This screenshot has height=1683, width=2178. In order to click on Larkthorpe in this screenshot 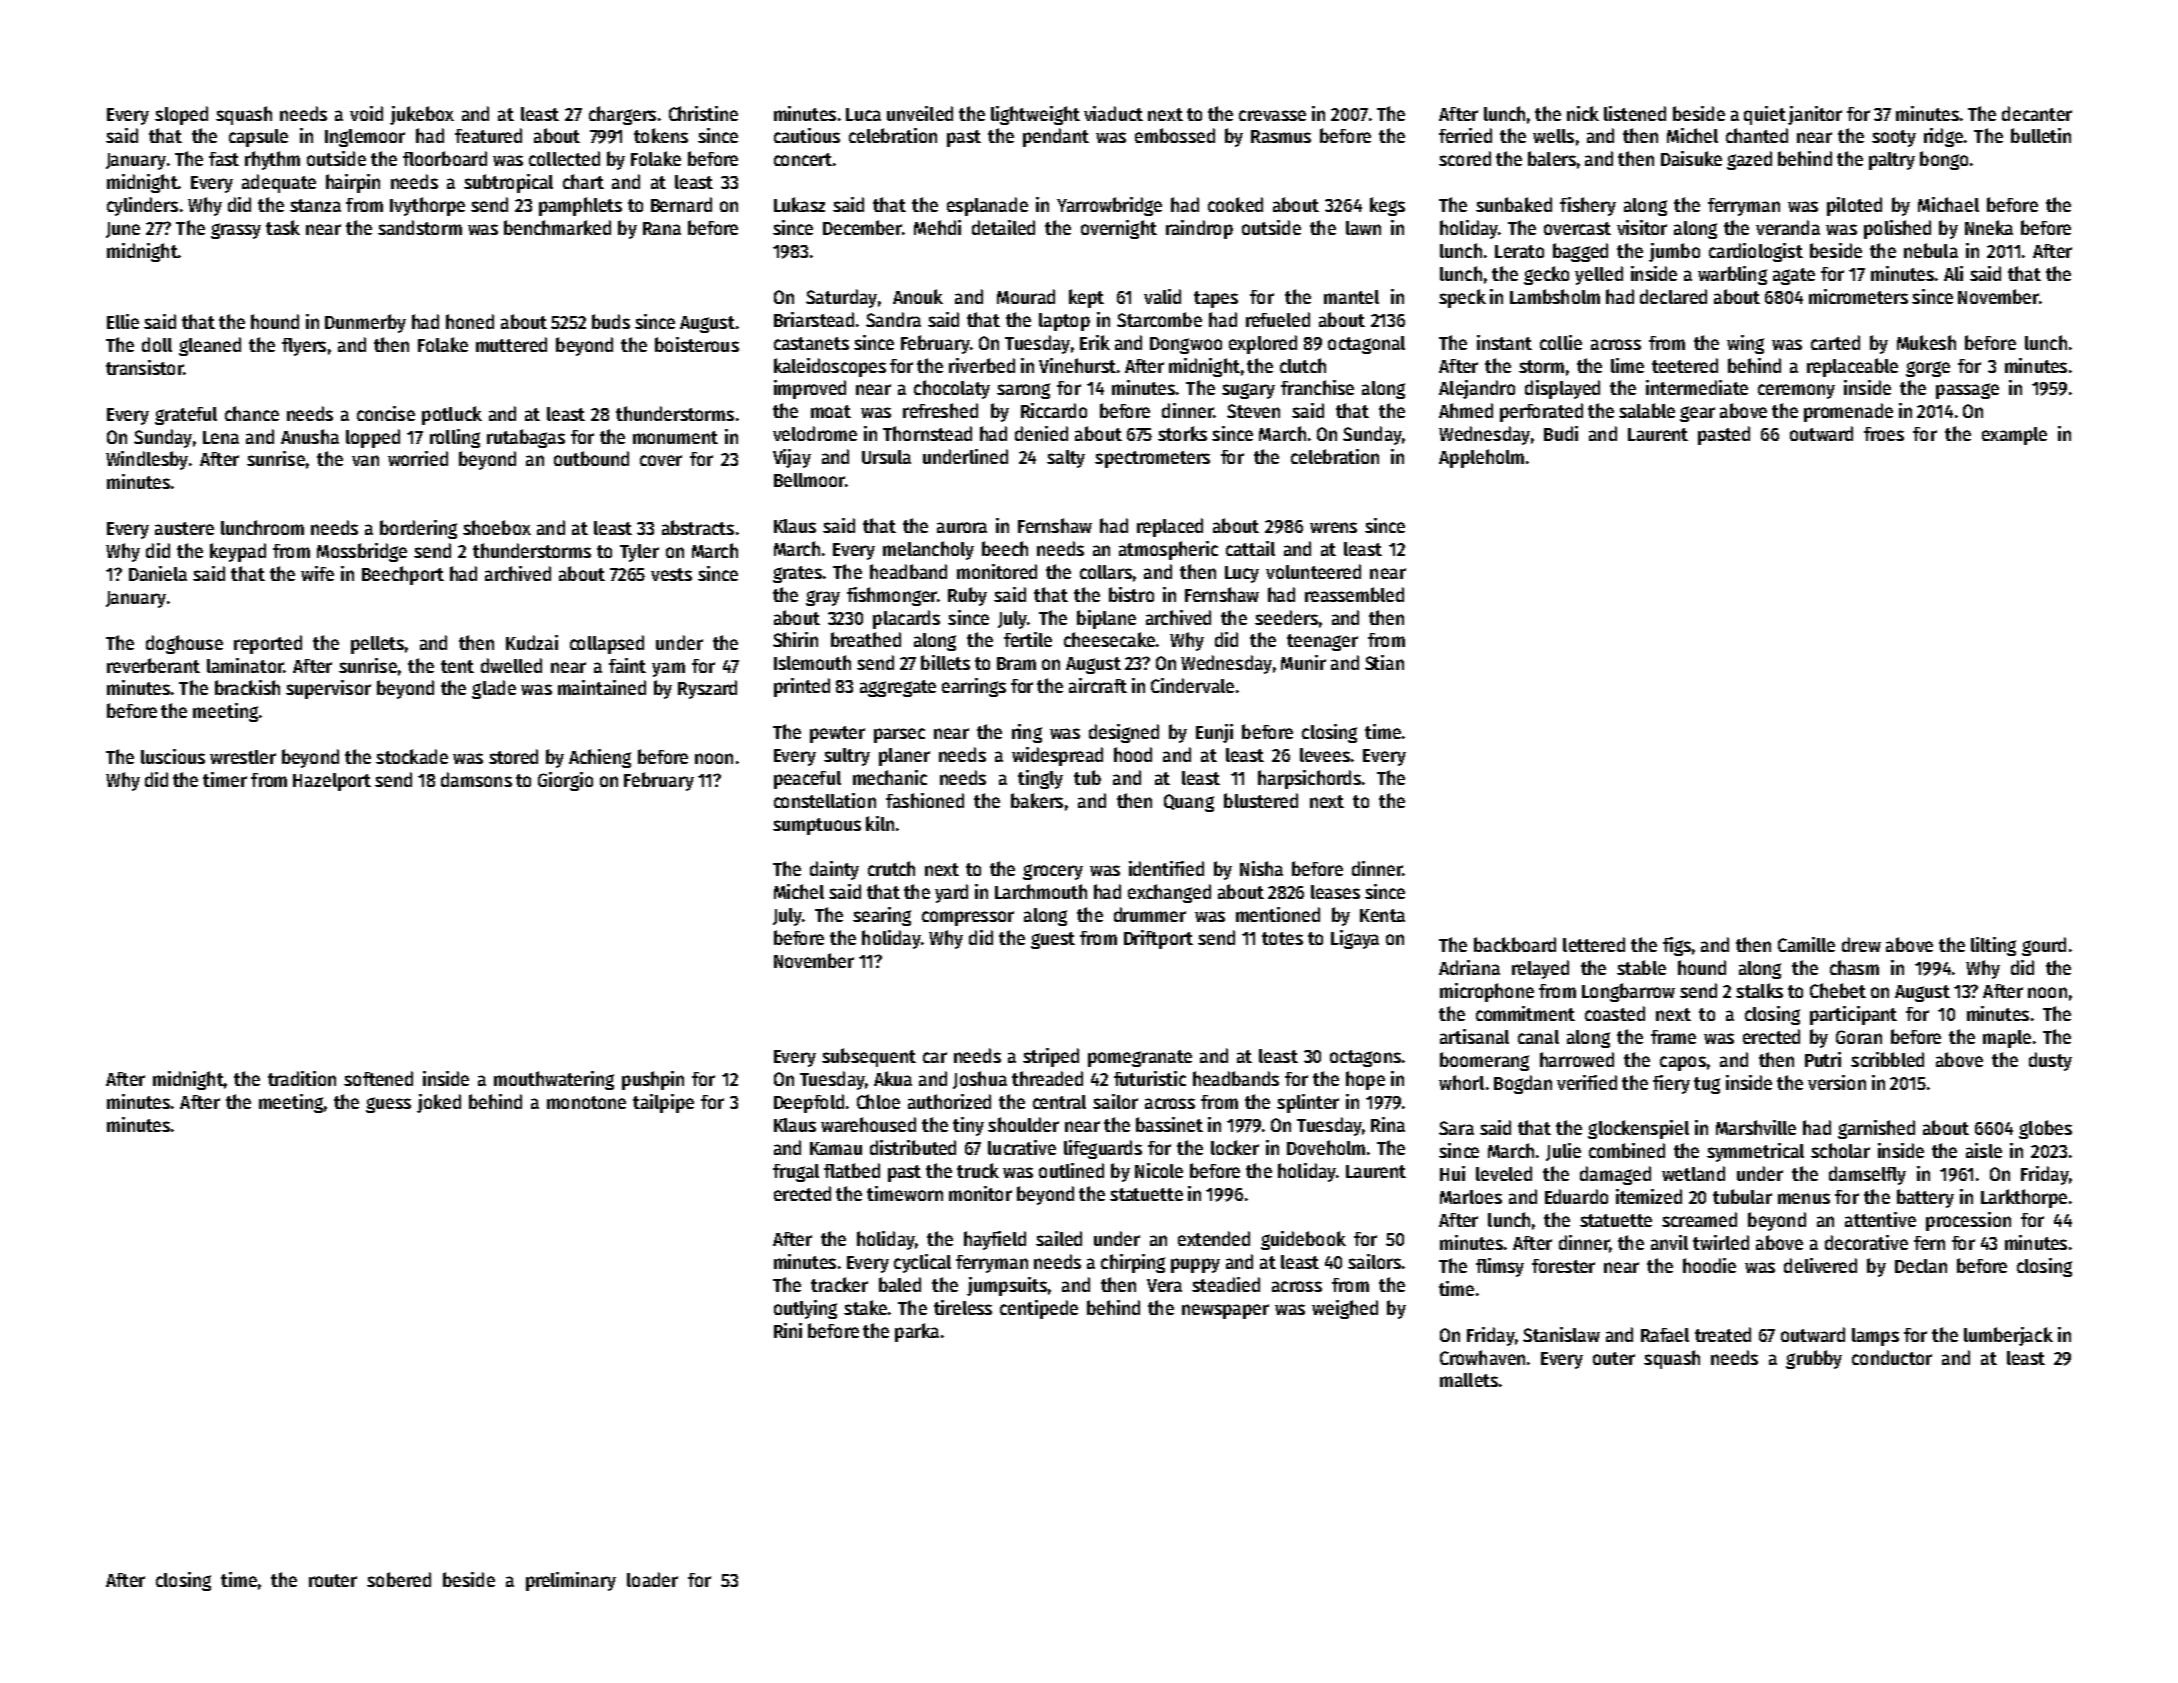, I will do `click(2024, 1198)`.
